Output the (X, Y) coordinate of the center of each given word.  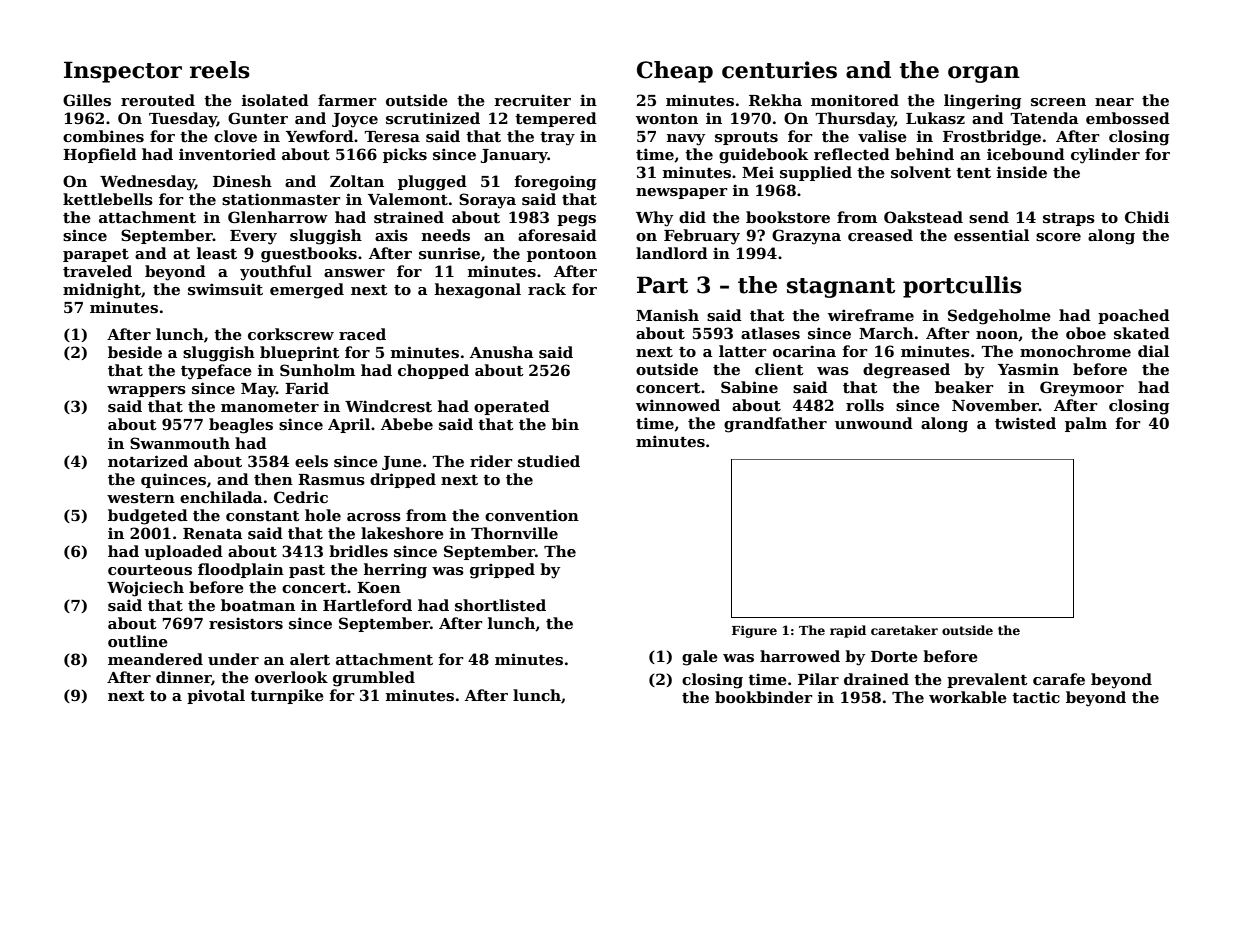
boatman (258, 605)
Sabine (749, 387)
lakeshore (402, 533)
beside (135, 352)
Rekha (775, 100)
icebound (1026, 154)
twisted (1025, 423)
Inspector (123, 72)
